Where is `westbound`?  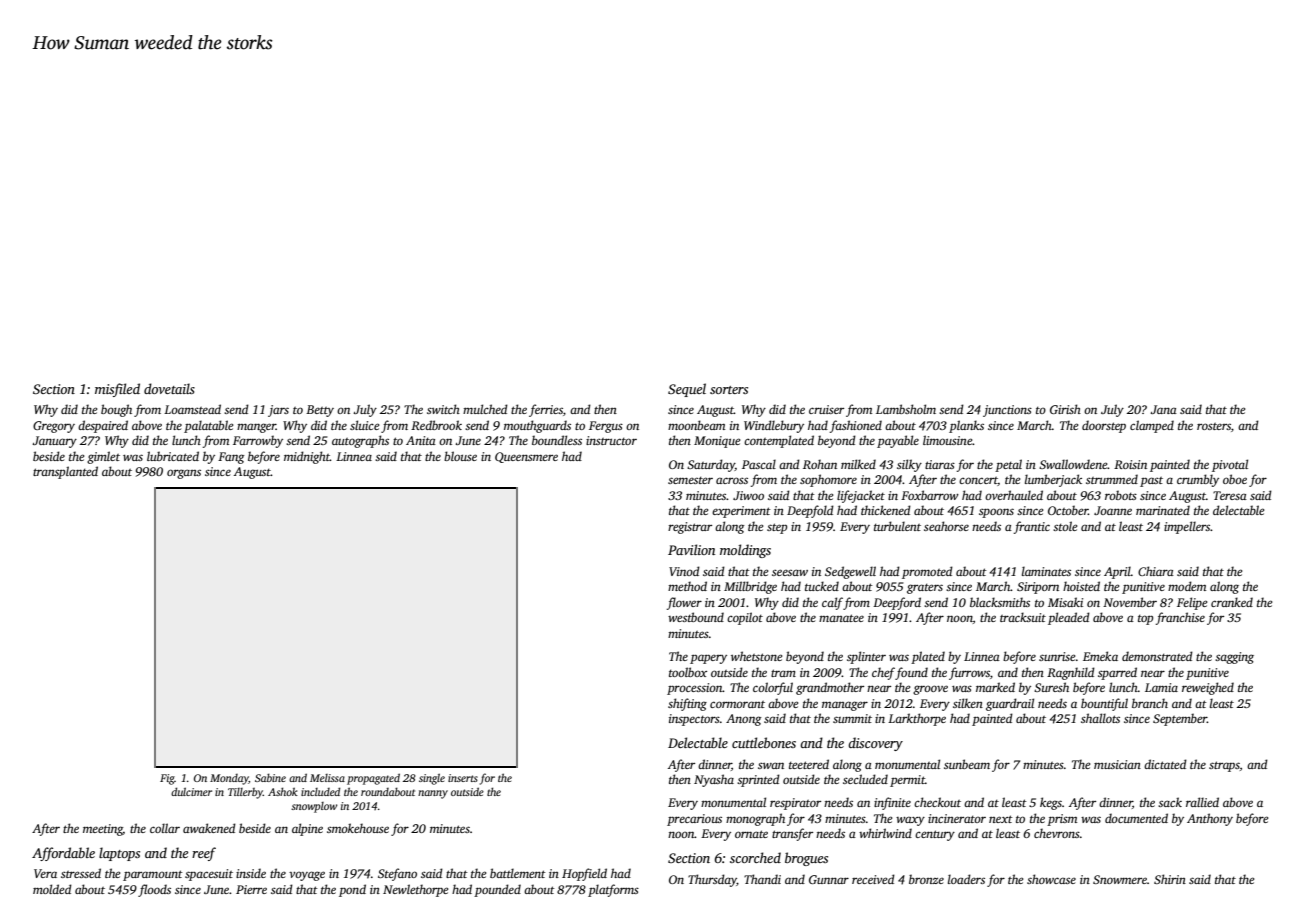 westbound is located at coordinates (696, 617).
